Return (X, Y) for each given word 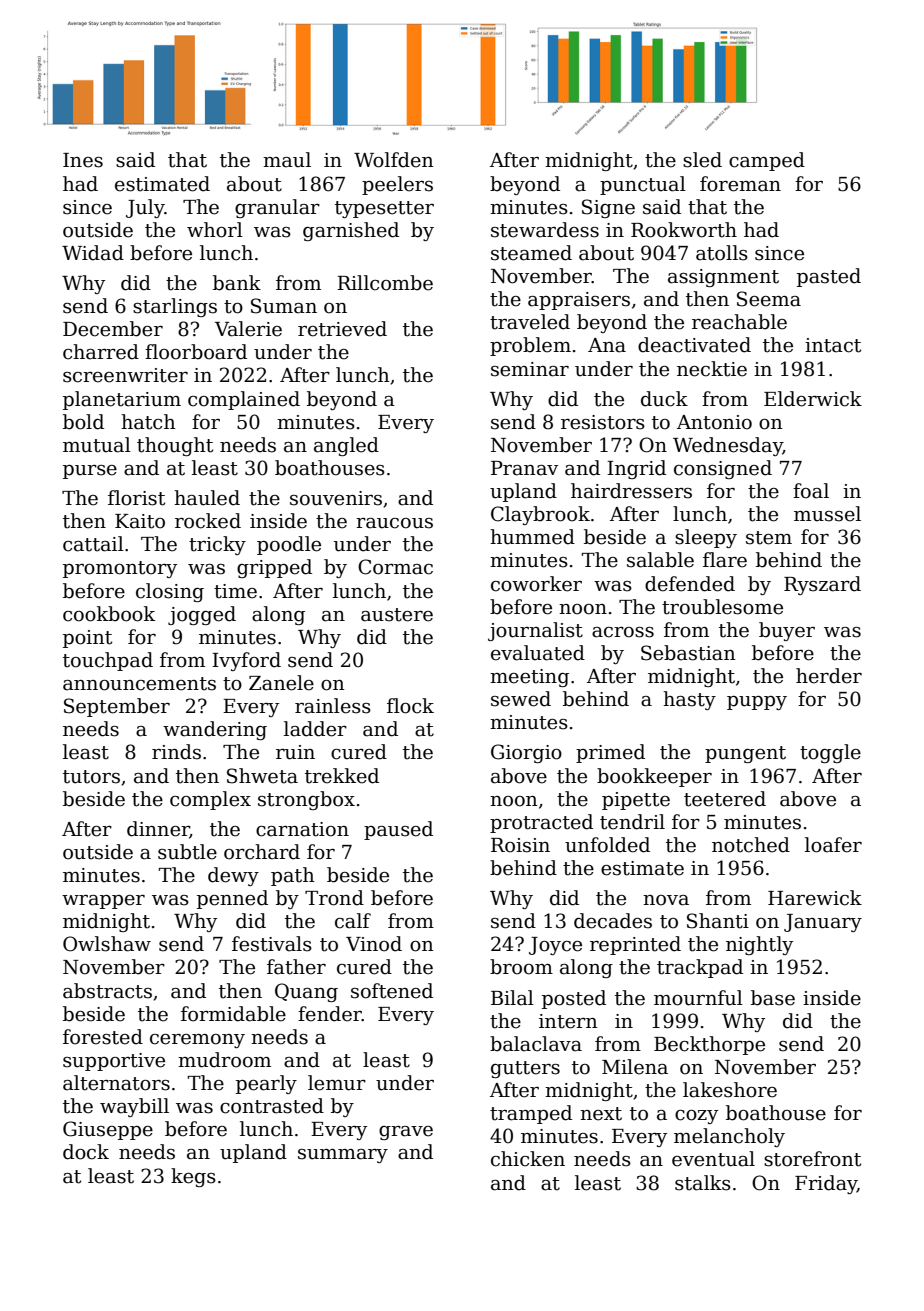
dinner (158, 829)
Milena (635, 1067)
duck (664, 399)
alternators (116, 1083)
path (293, 876)
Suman (284, 306)
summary (343, 1156)
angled (346, 446)
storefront (812, 1159)
